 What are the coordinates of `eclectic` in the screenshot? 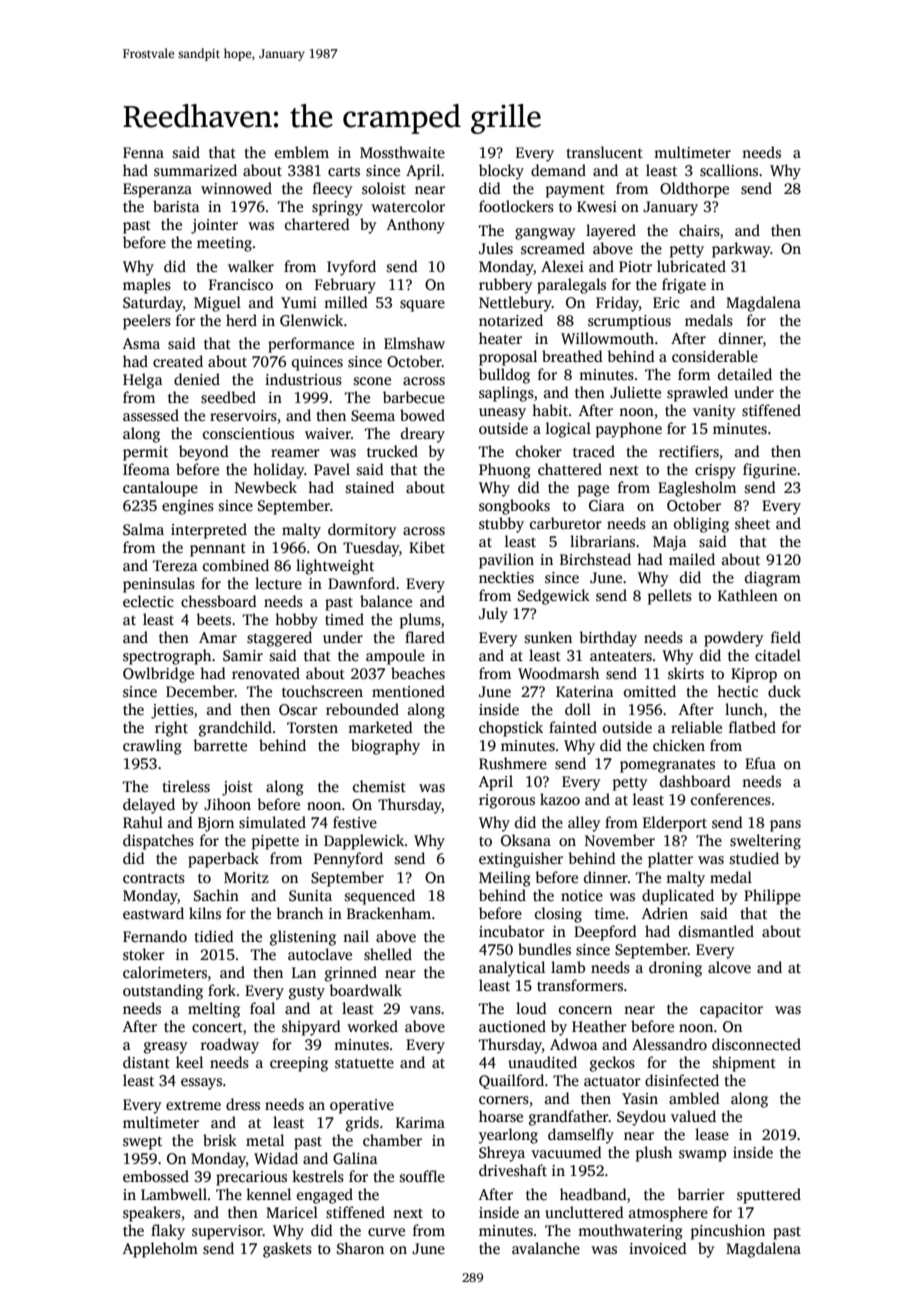 It's located at (148, 601).
